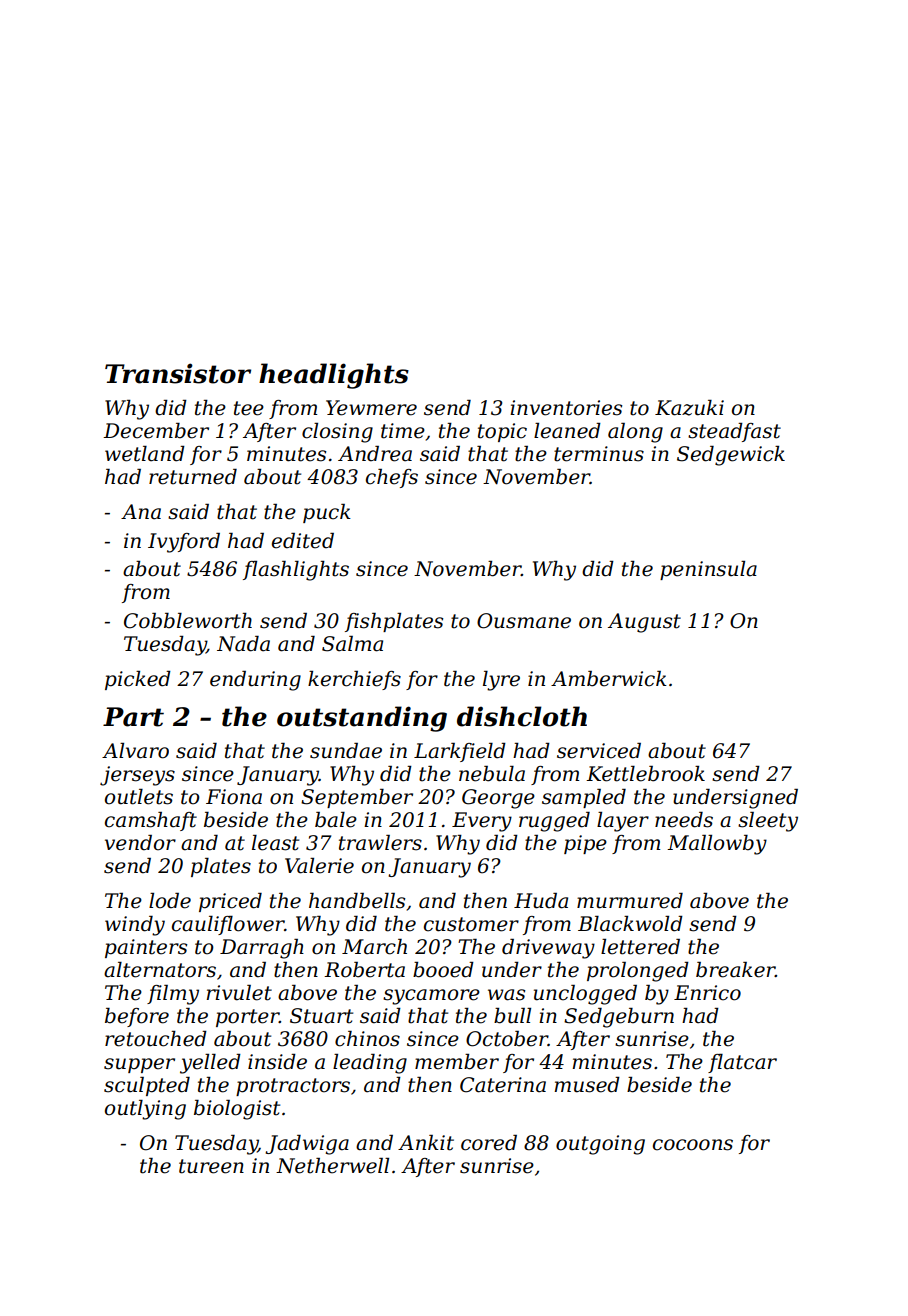 This document has width=908, height=1316. Describe the element at coordinates (735, 970) in the document. I see `breaker` at that location.
